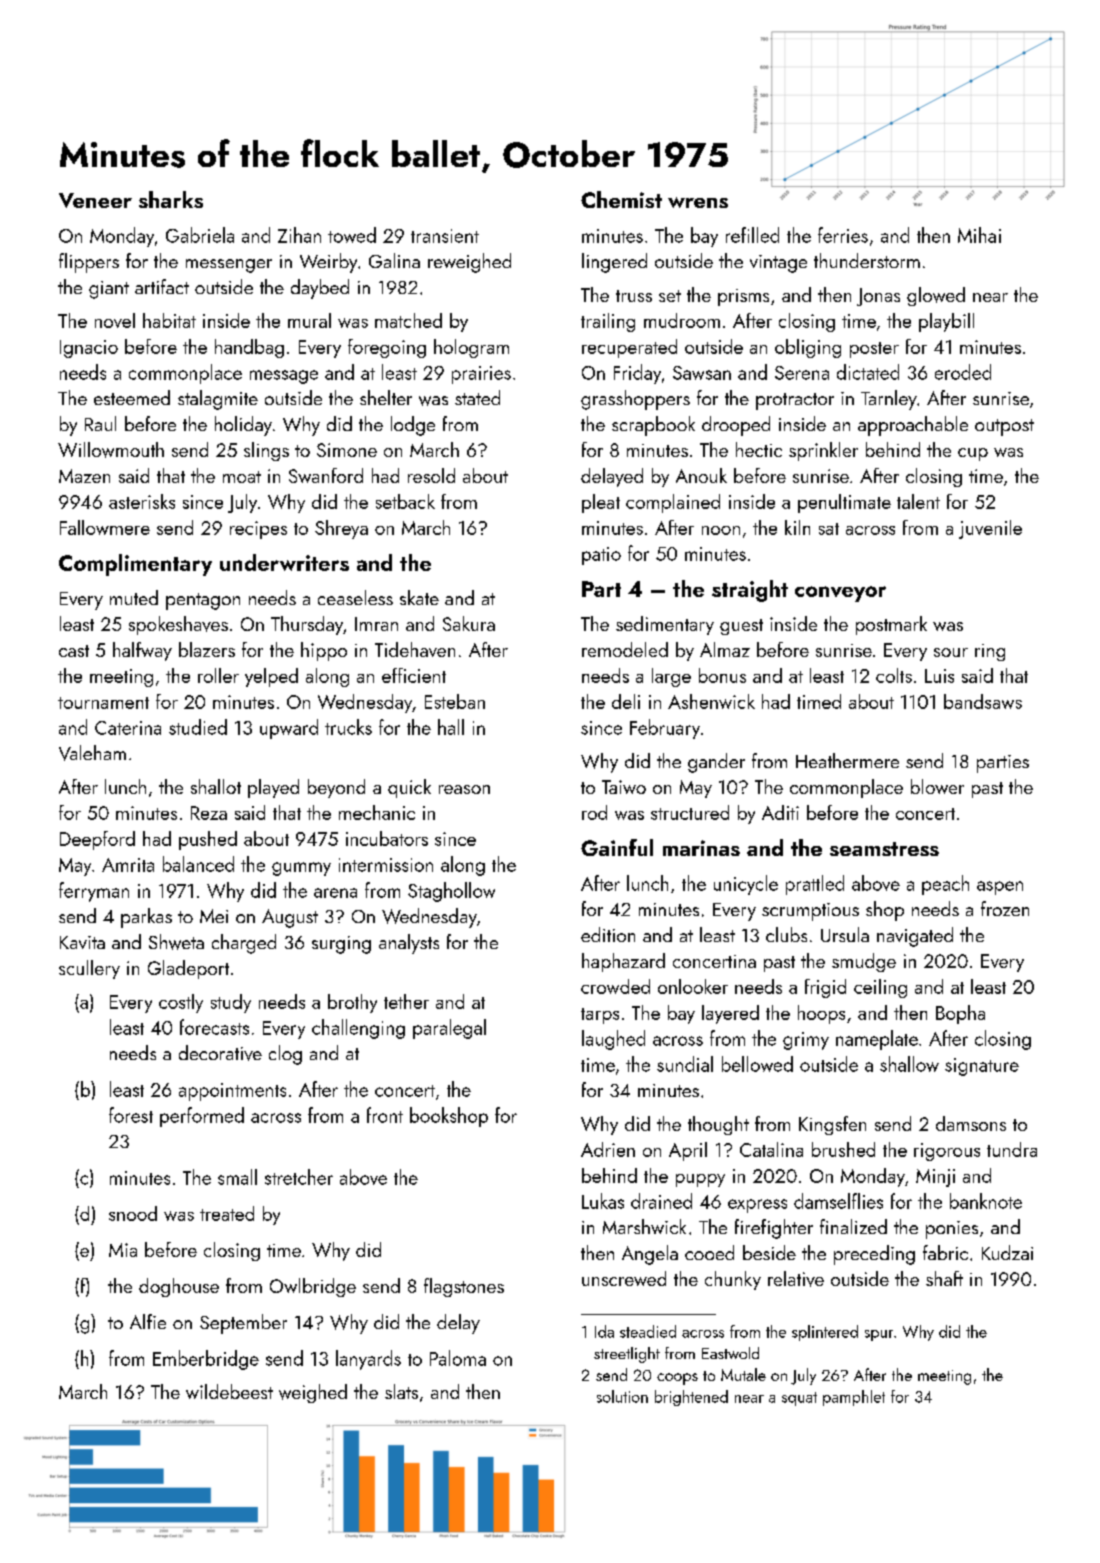 The height and width of the document is (1563, 1100). Describe the element at coordinates (445, 236) in the document. I see `transient` at that location.
